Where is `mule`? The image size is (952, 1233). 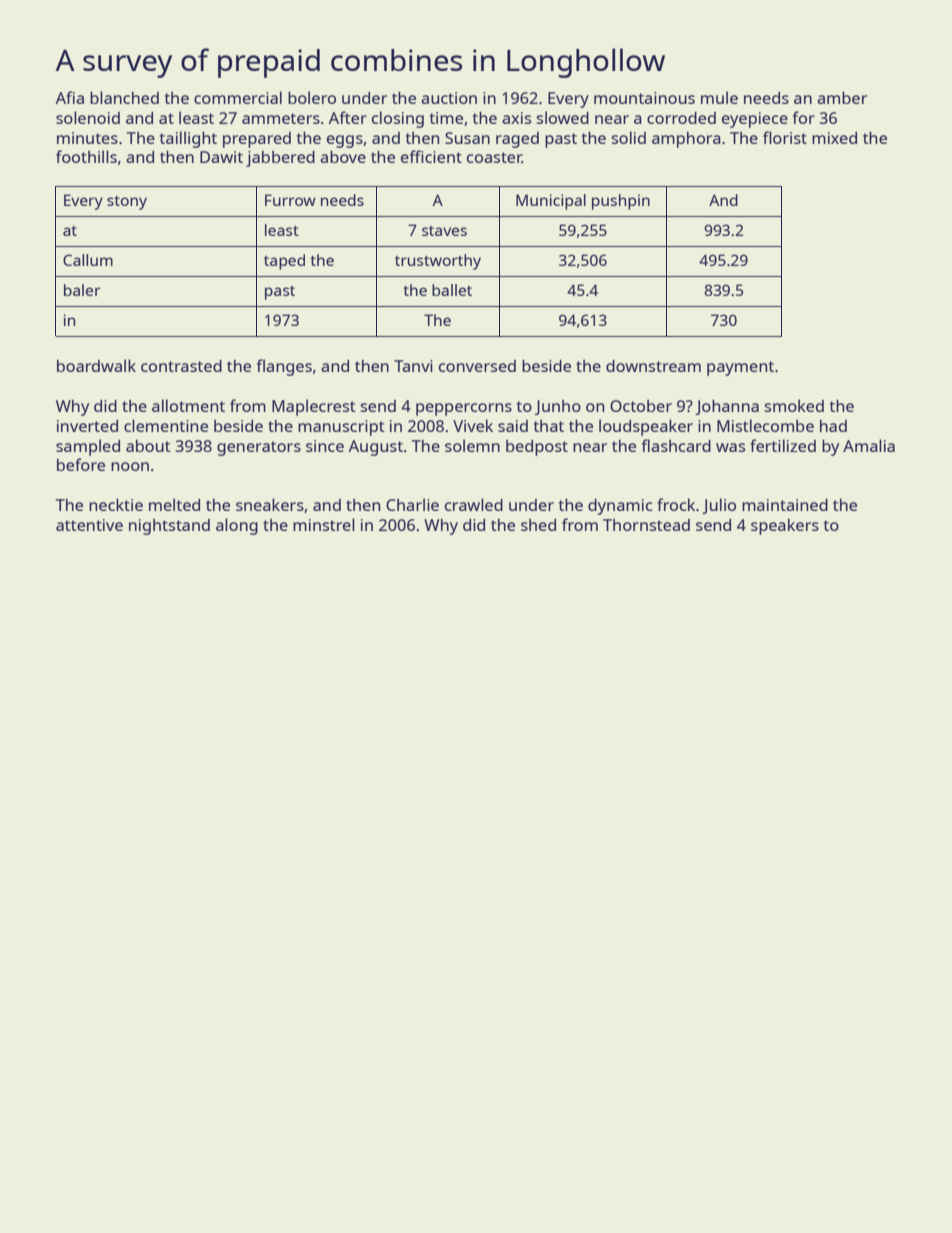
mule is located at coordinates (719, 97).
